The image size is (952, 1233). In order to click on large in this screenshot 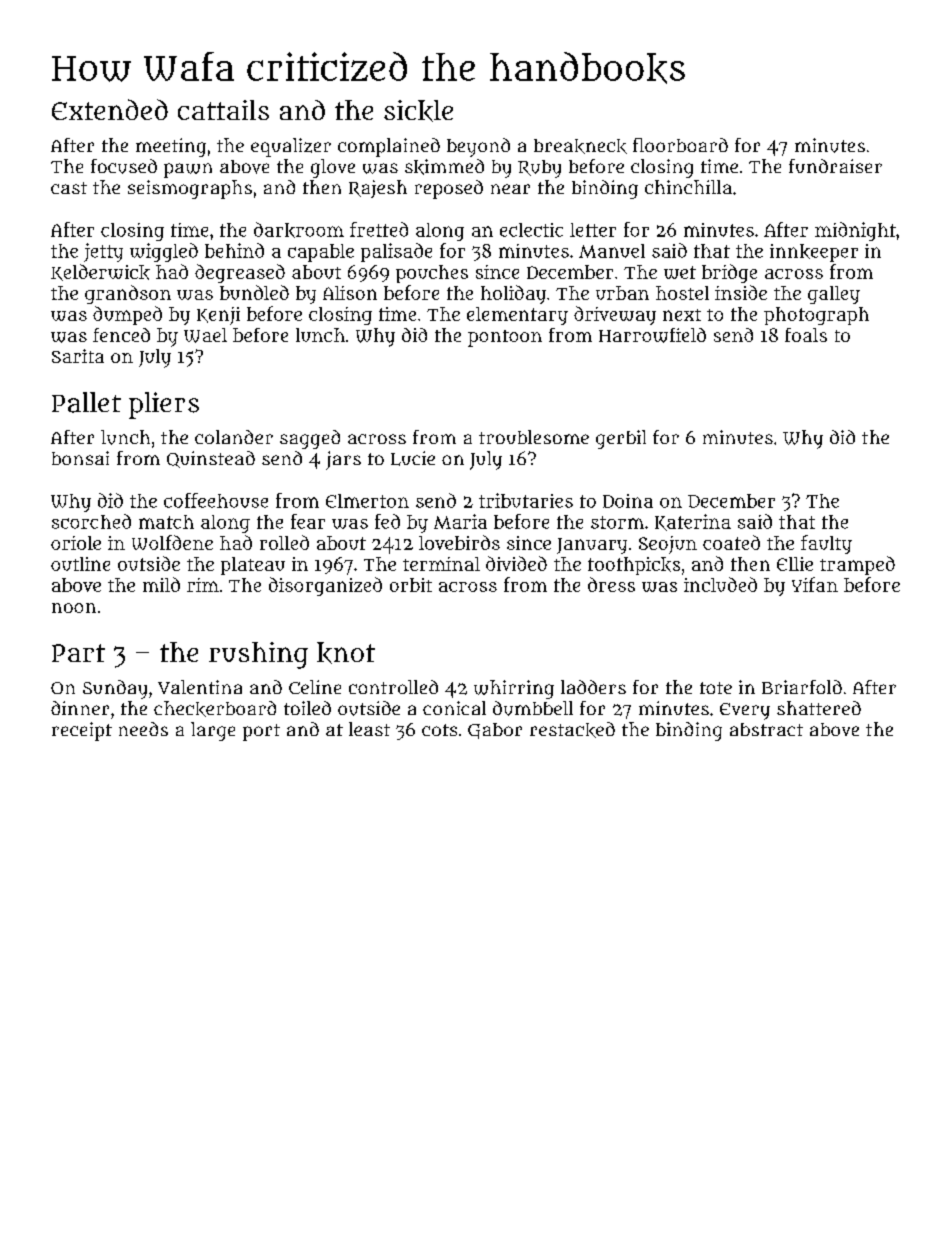, I will do `click(213, 731)`.
